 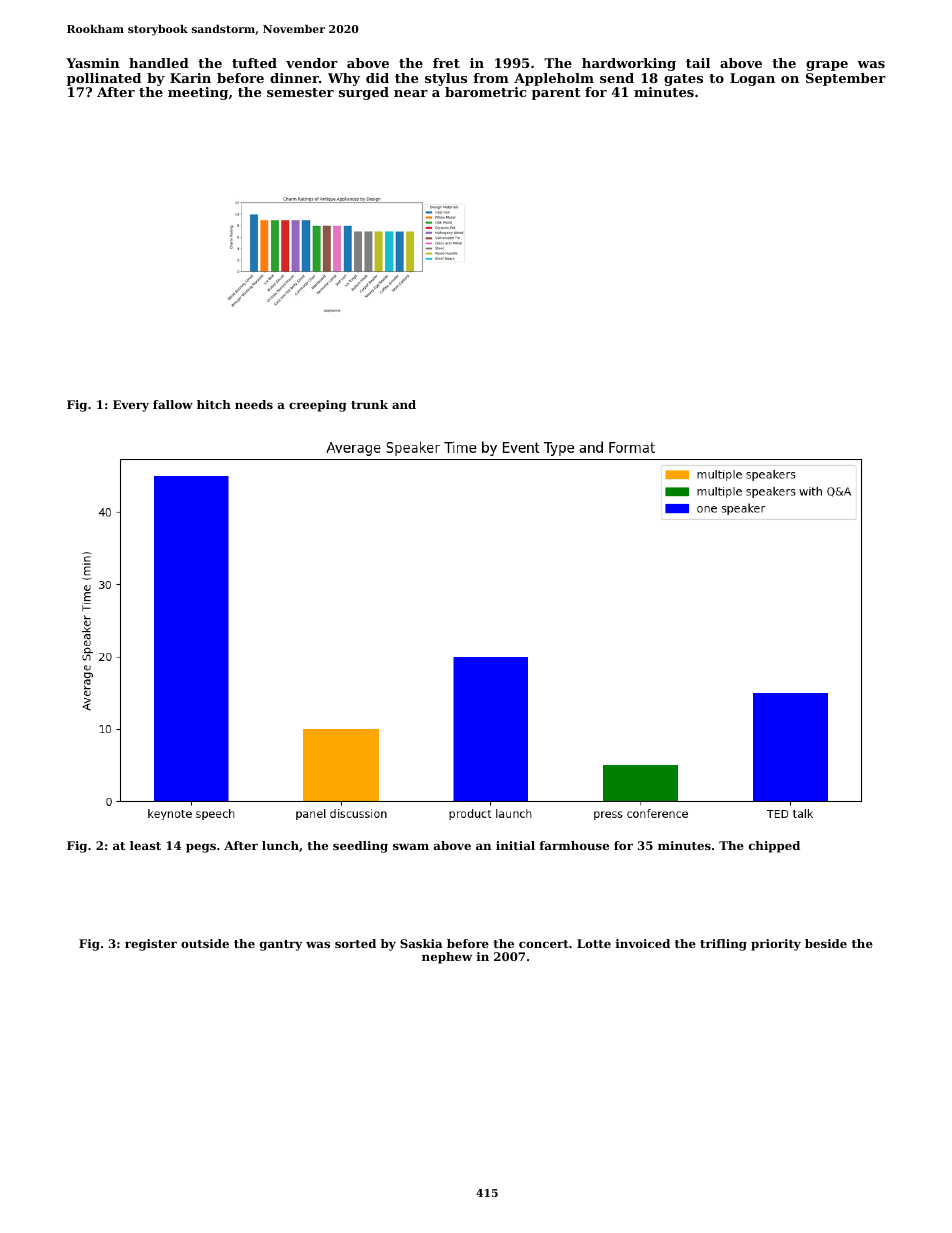 I want to click on least, so click(x=145, y=845).
